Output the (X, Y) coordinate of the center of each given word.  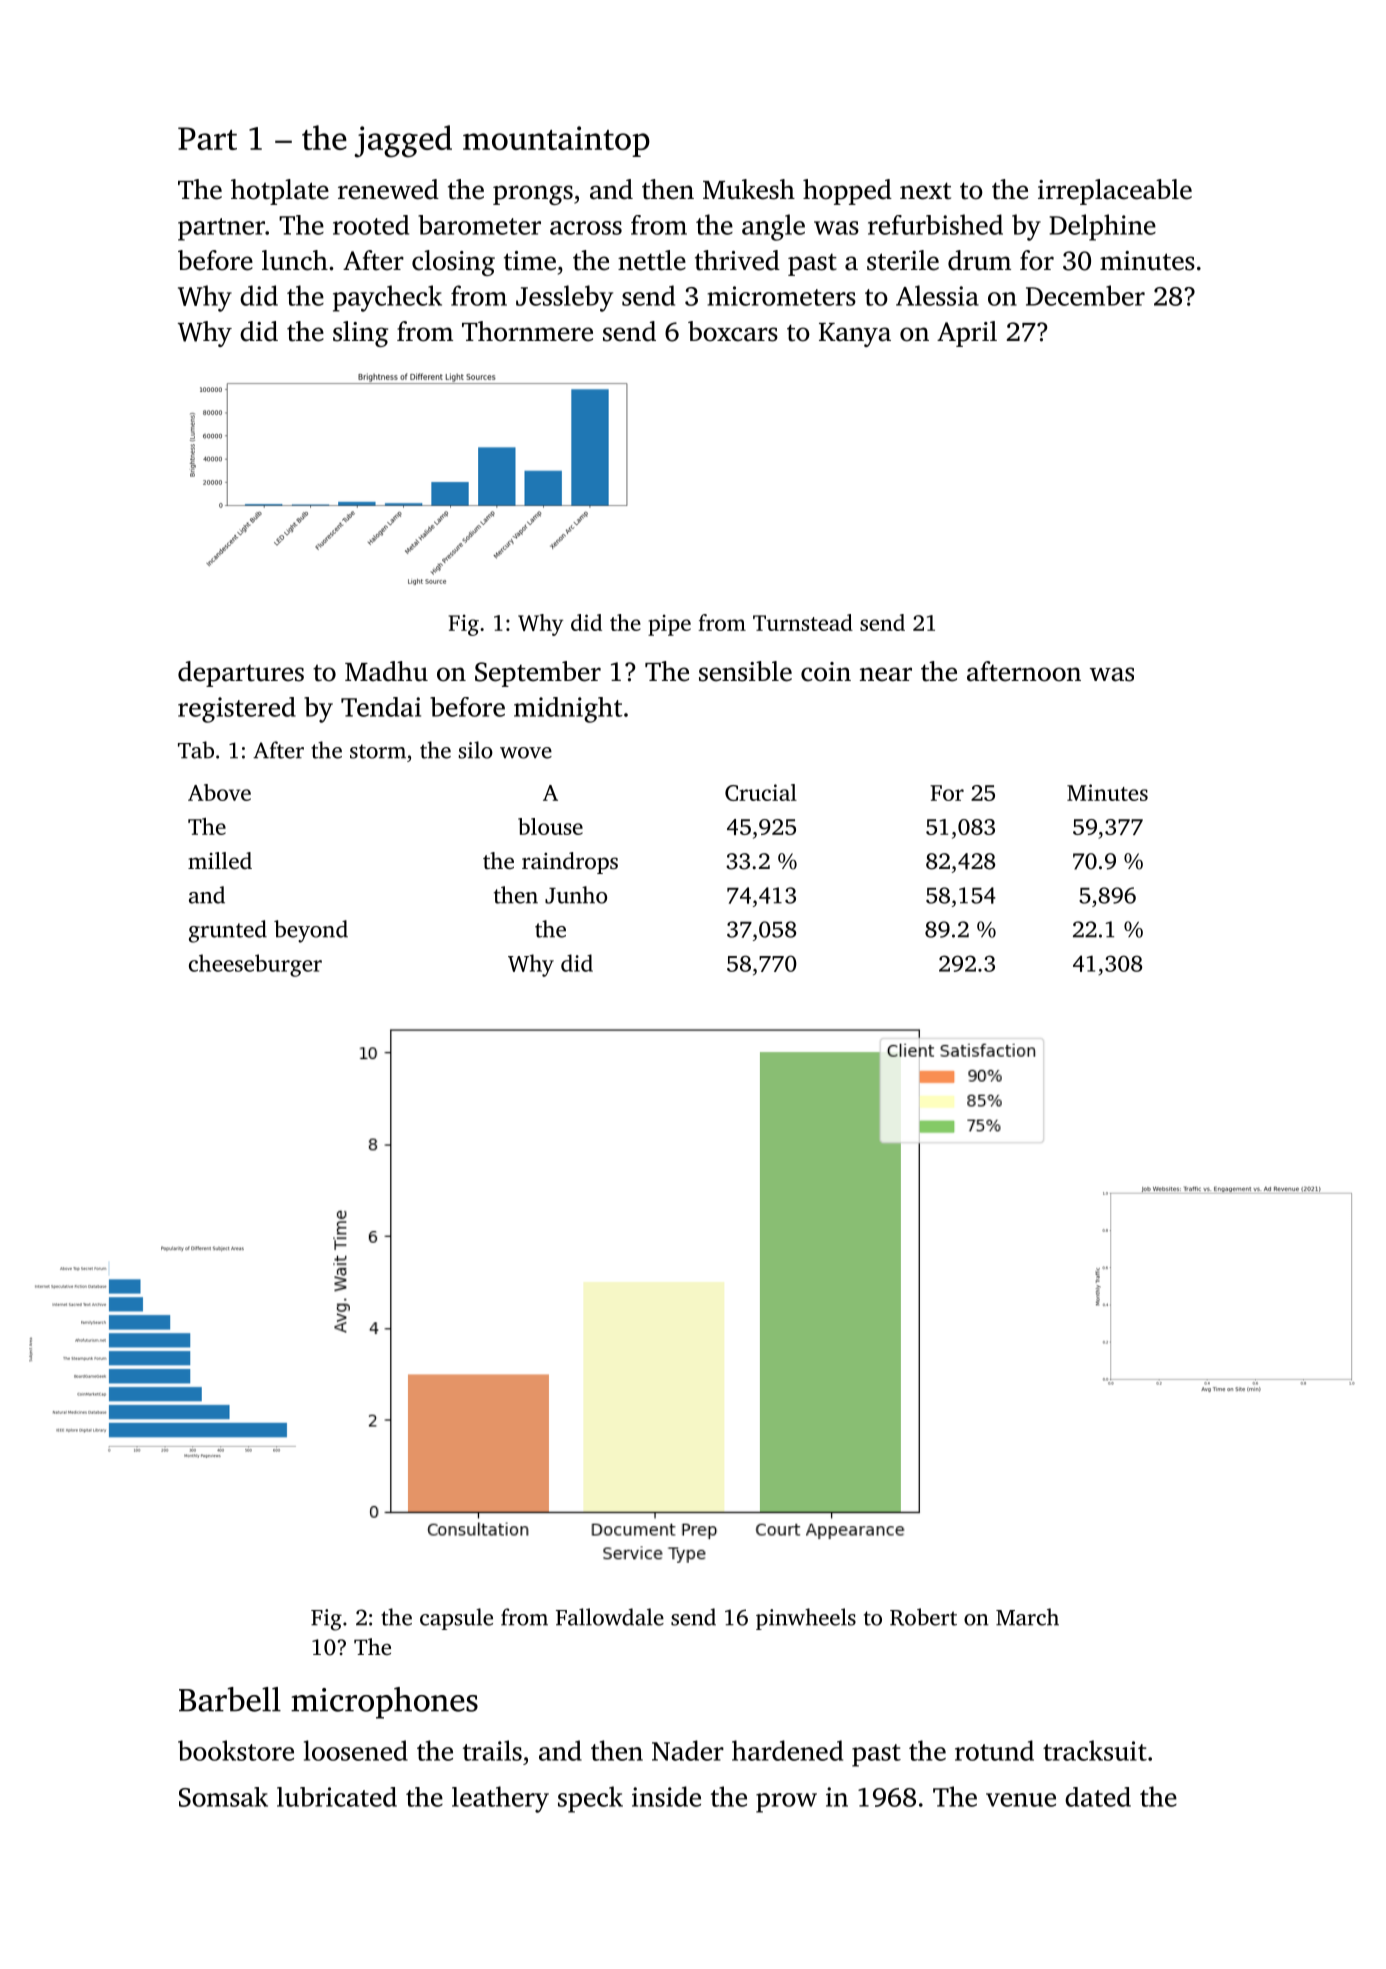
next (925, 191)
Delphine (1102, 227)
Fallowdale (610, 1617)
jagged (403, 141)
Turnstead (803, 622)
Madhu (386, 671)
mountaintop (556, 141)
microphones (384, 1703)
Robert (923, 1617)
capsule (456, 1619)
